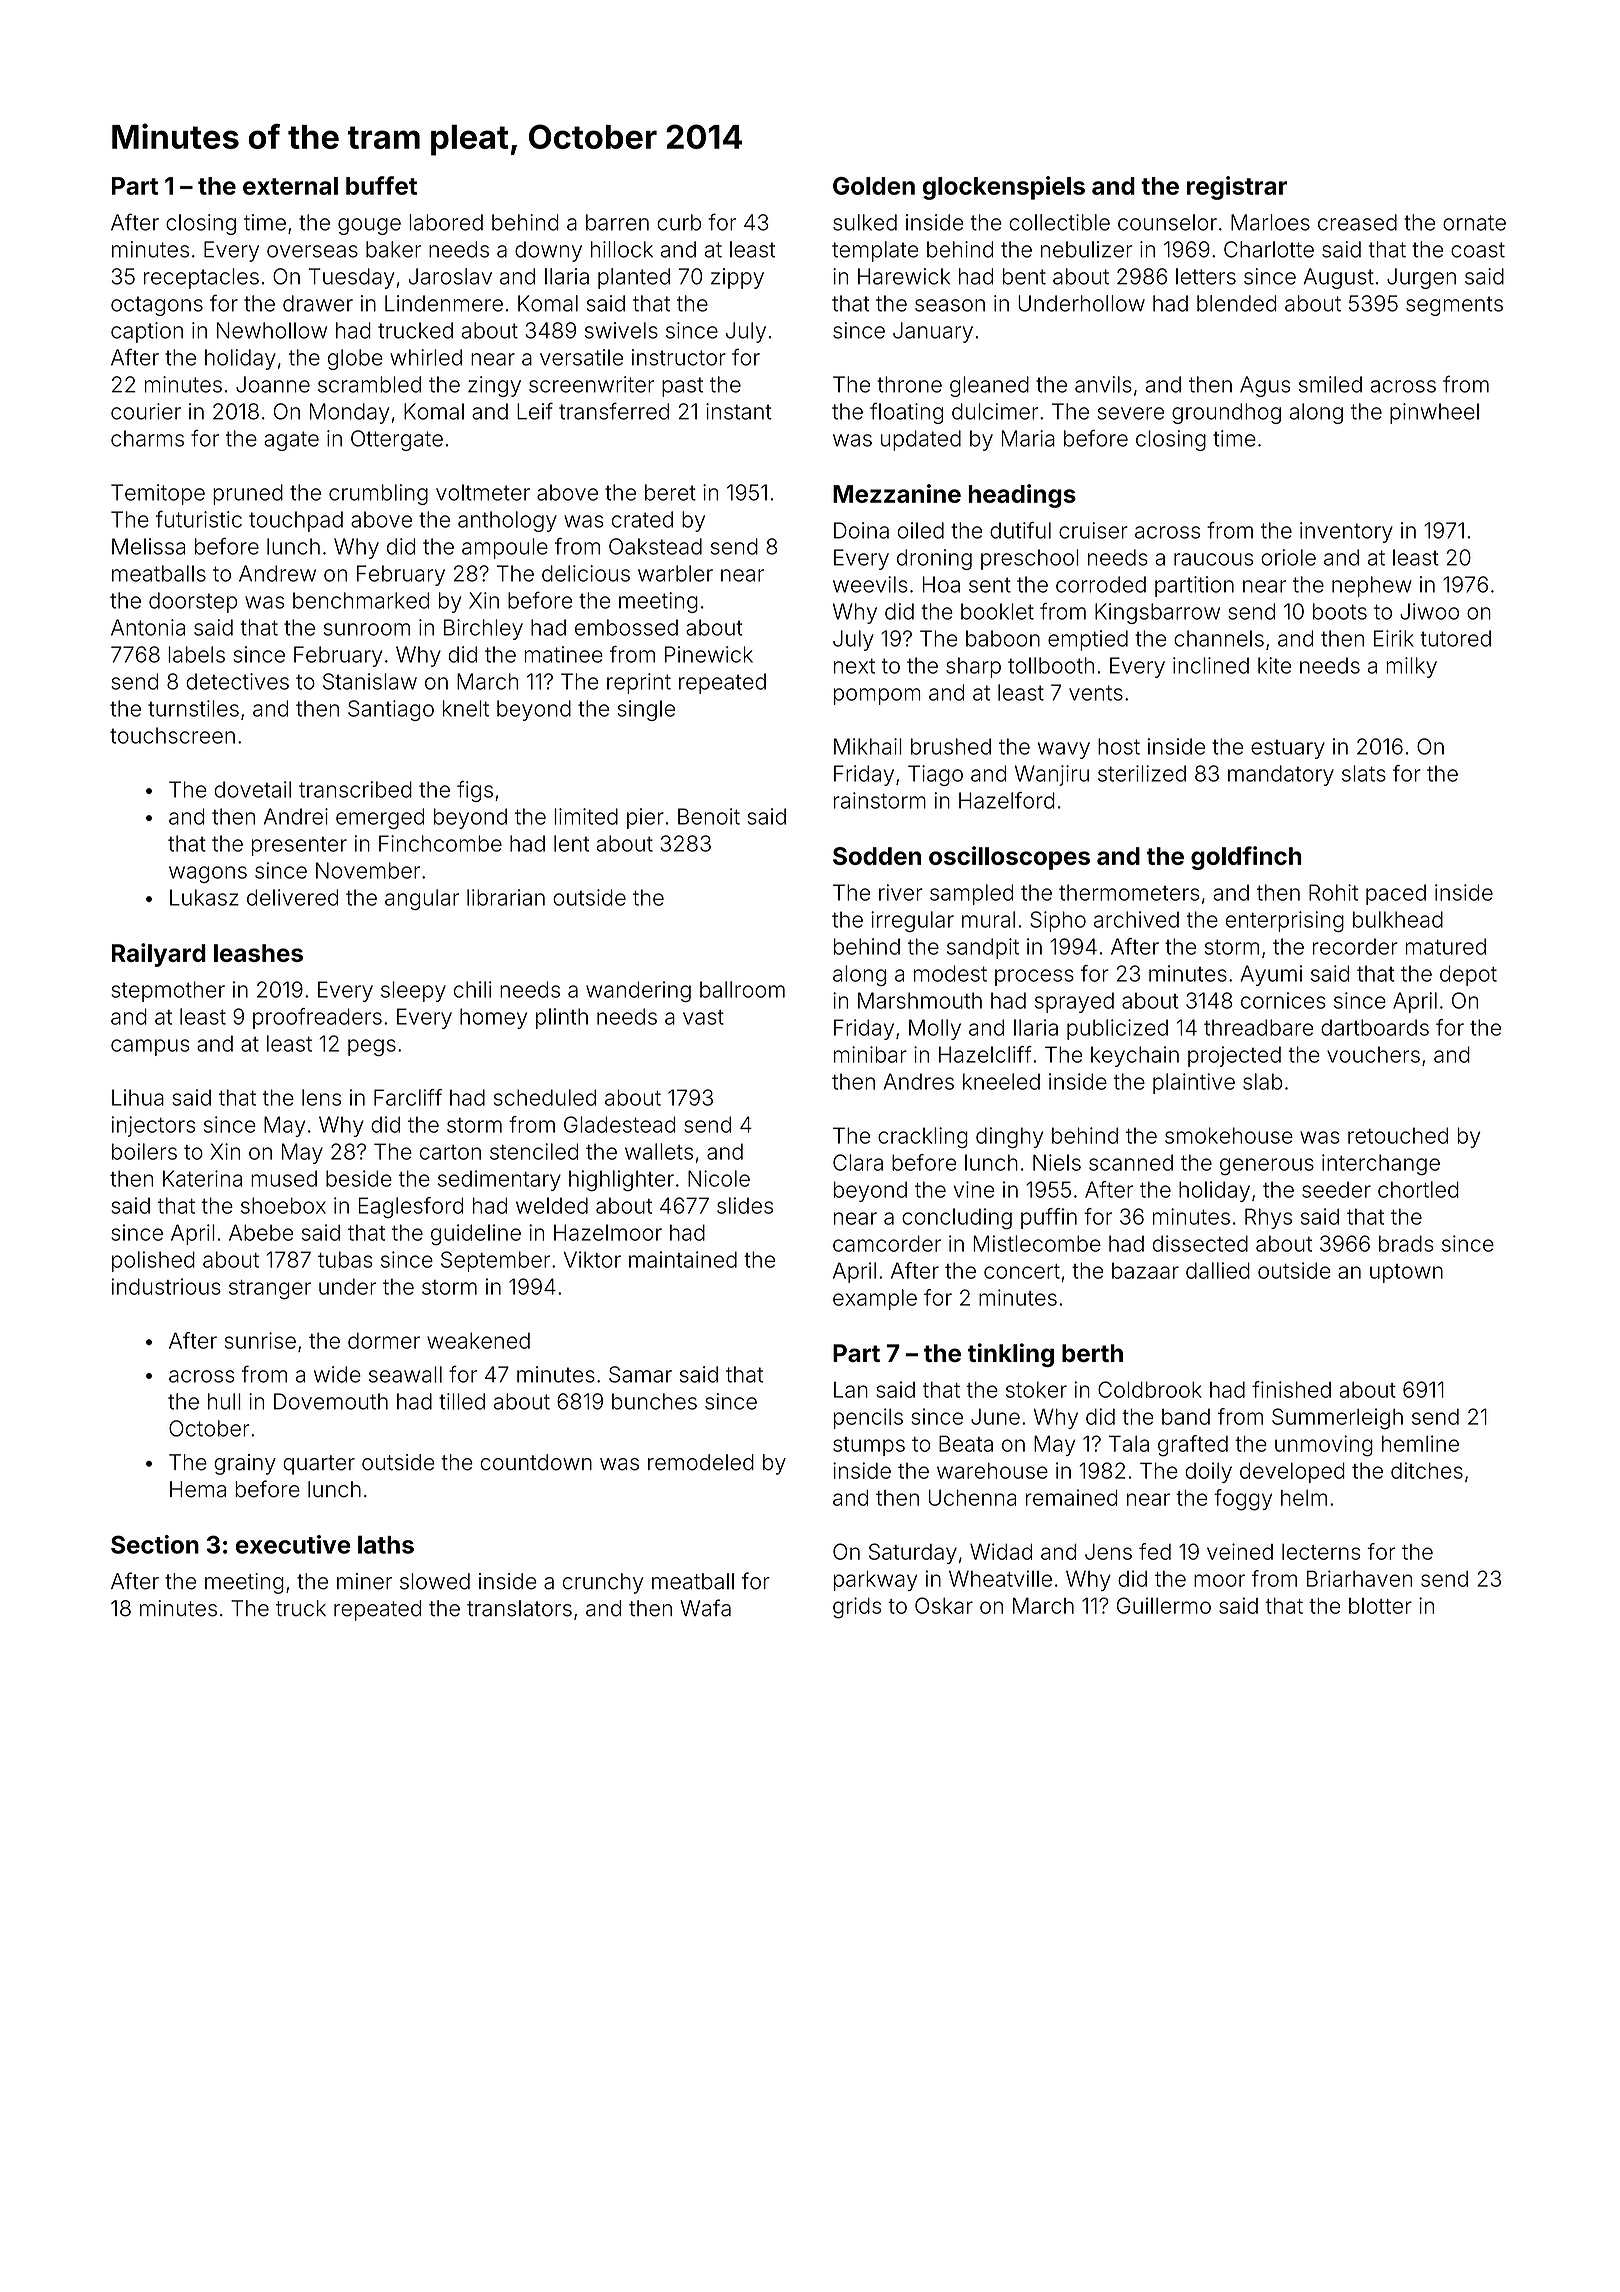  I want to click on Newhollow, so click(272, 330).
